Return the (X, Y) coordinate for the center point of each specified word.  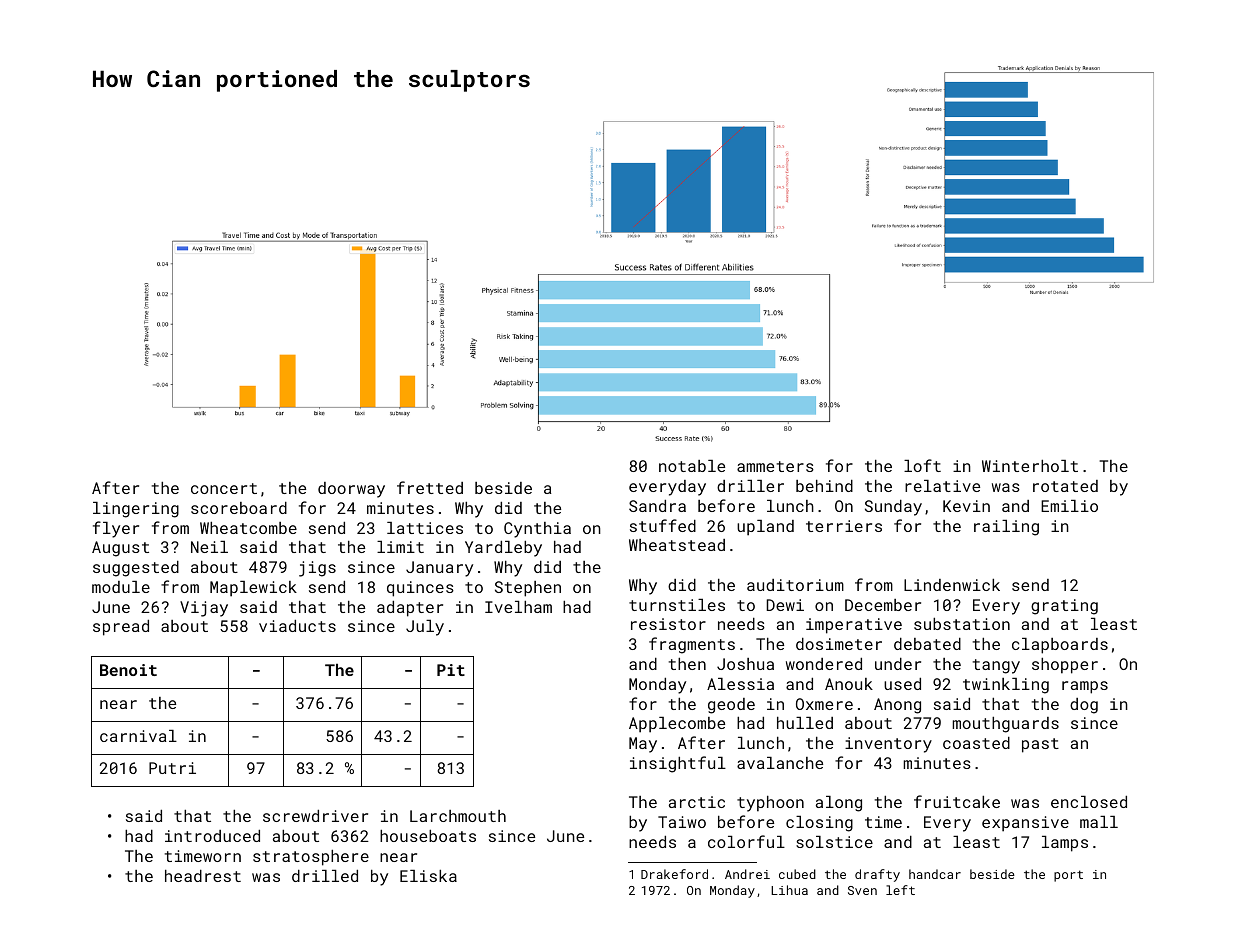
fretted (430, 487)
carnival (138, 736)
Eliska (428, 876)
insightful (678, 764)
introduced (212, 836)
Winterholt (1030, 466)
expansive (1025, 824)
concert (224, 488)
